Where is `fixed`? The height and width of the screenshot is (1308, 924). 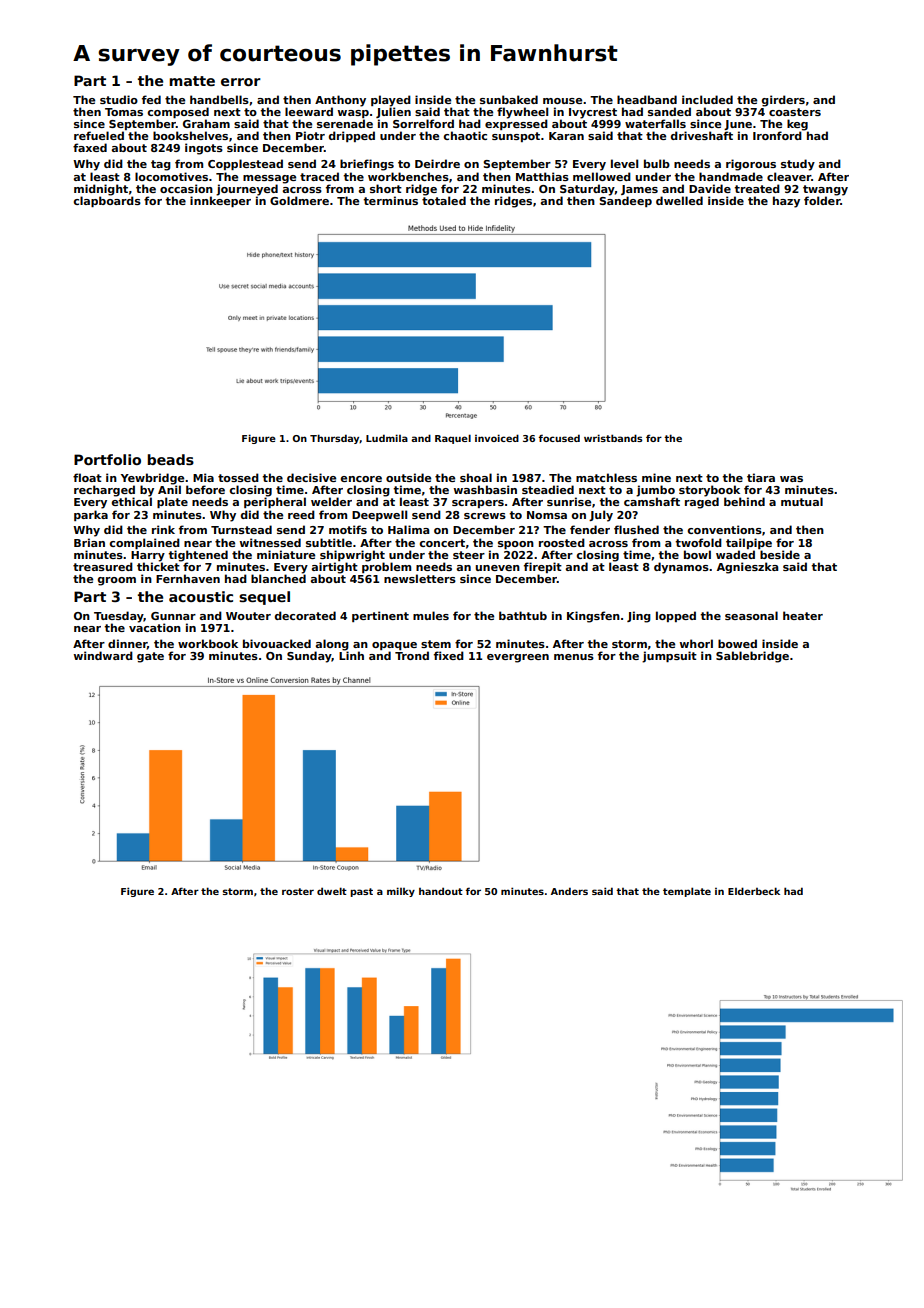 fixed is located at coordinates (449, 655).
